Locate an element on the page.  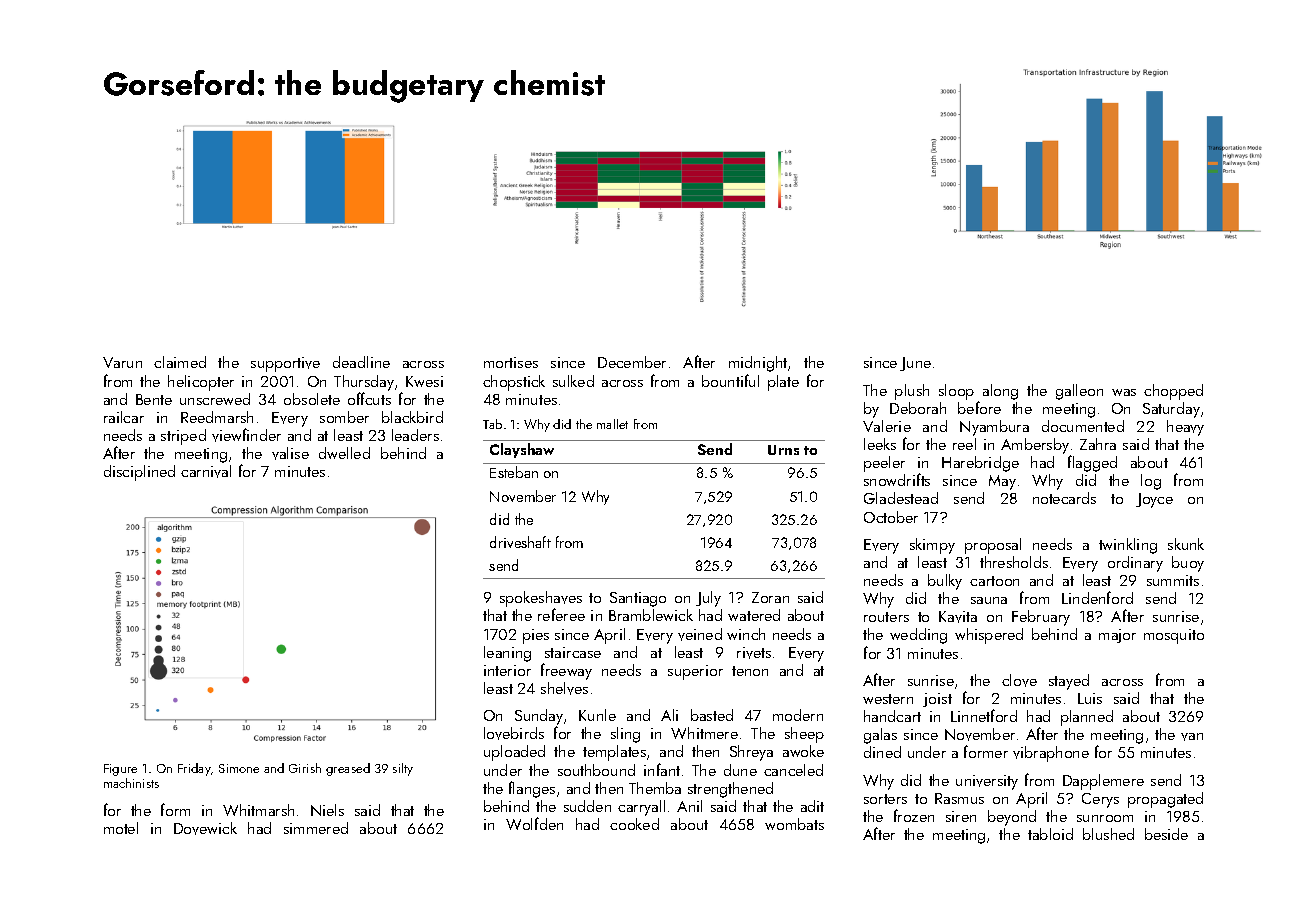
carnival is located at coordinates (206, 471).
